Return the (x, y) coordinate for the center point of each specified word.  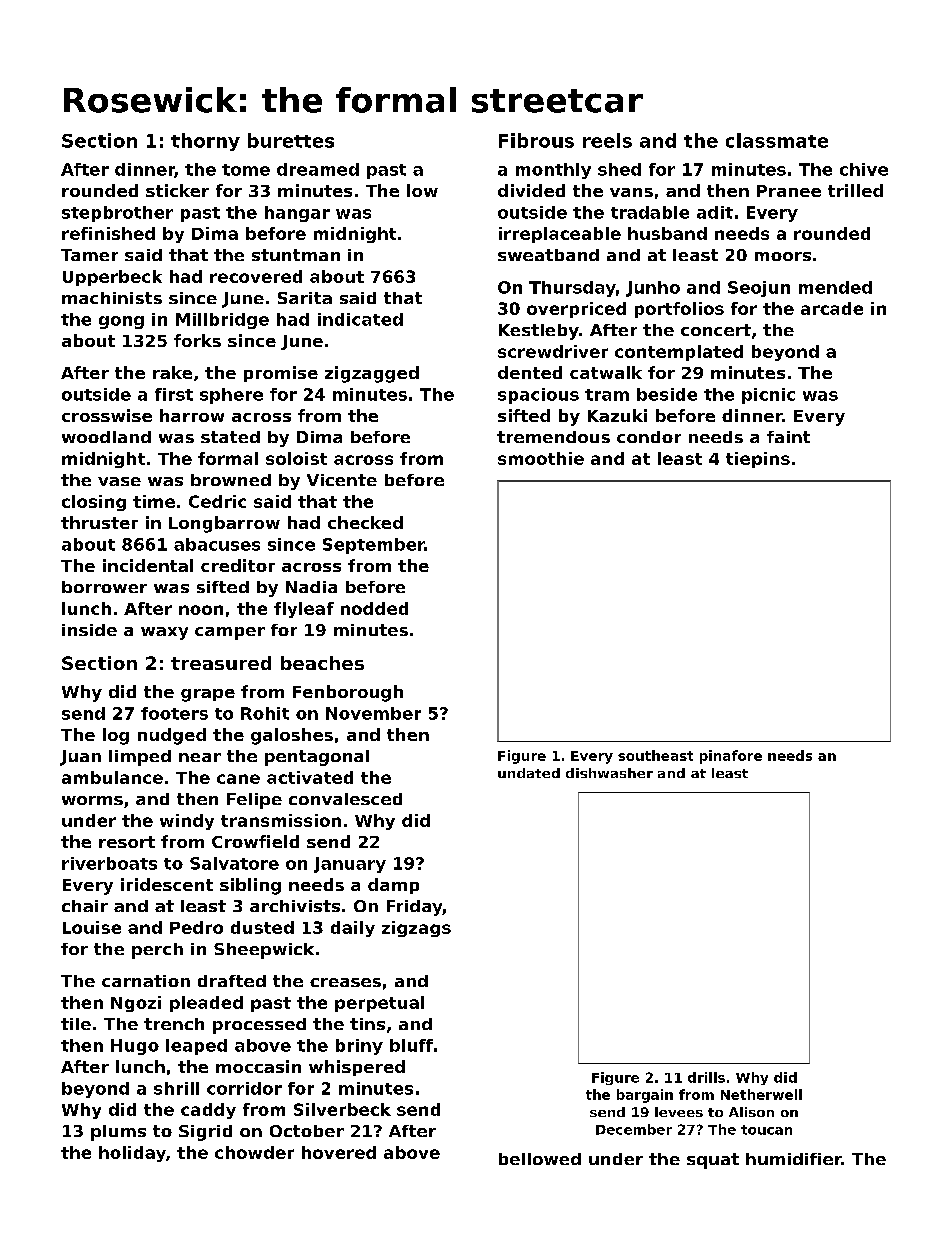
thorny (205, 142)
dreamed (318, 169)
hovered (339, 1152)
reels (607, 140)
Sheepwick (264, 951)
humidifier (794, 1159)
